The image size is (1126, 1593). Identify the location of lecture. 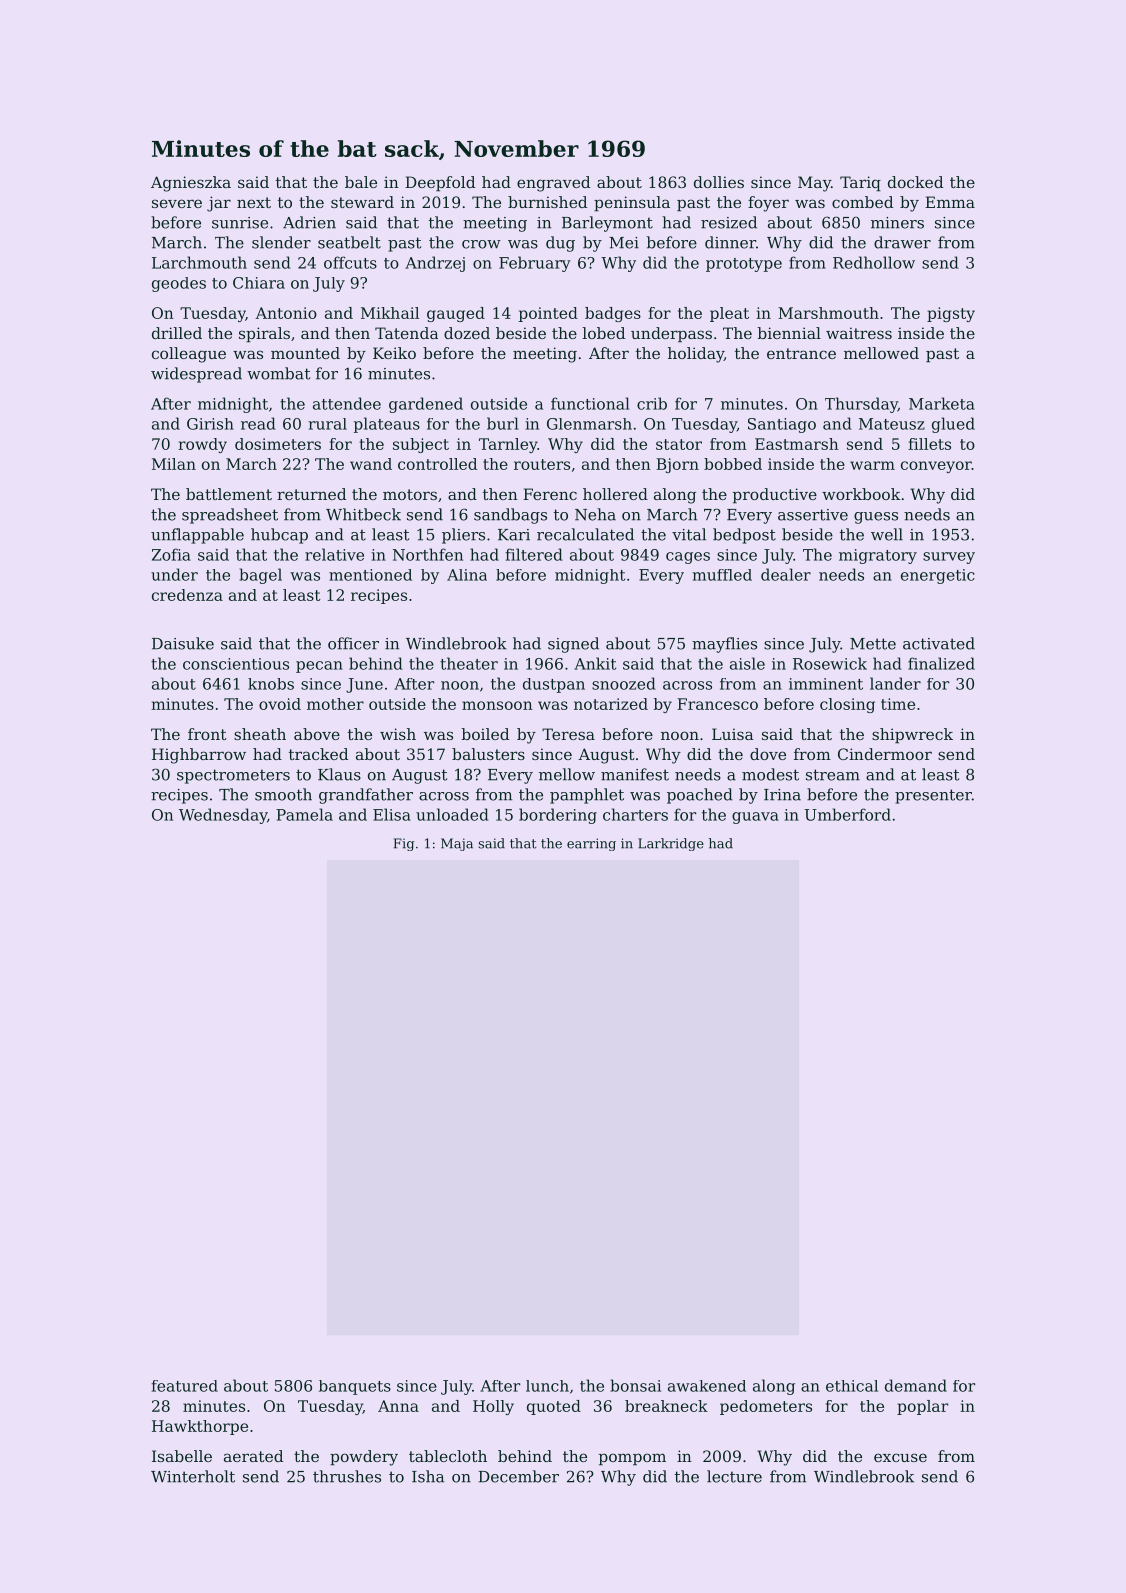
(734, 1476).
